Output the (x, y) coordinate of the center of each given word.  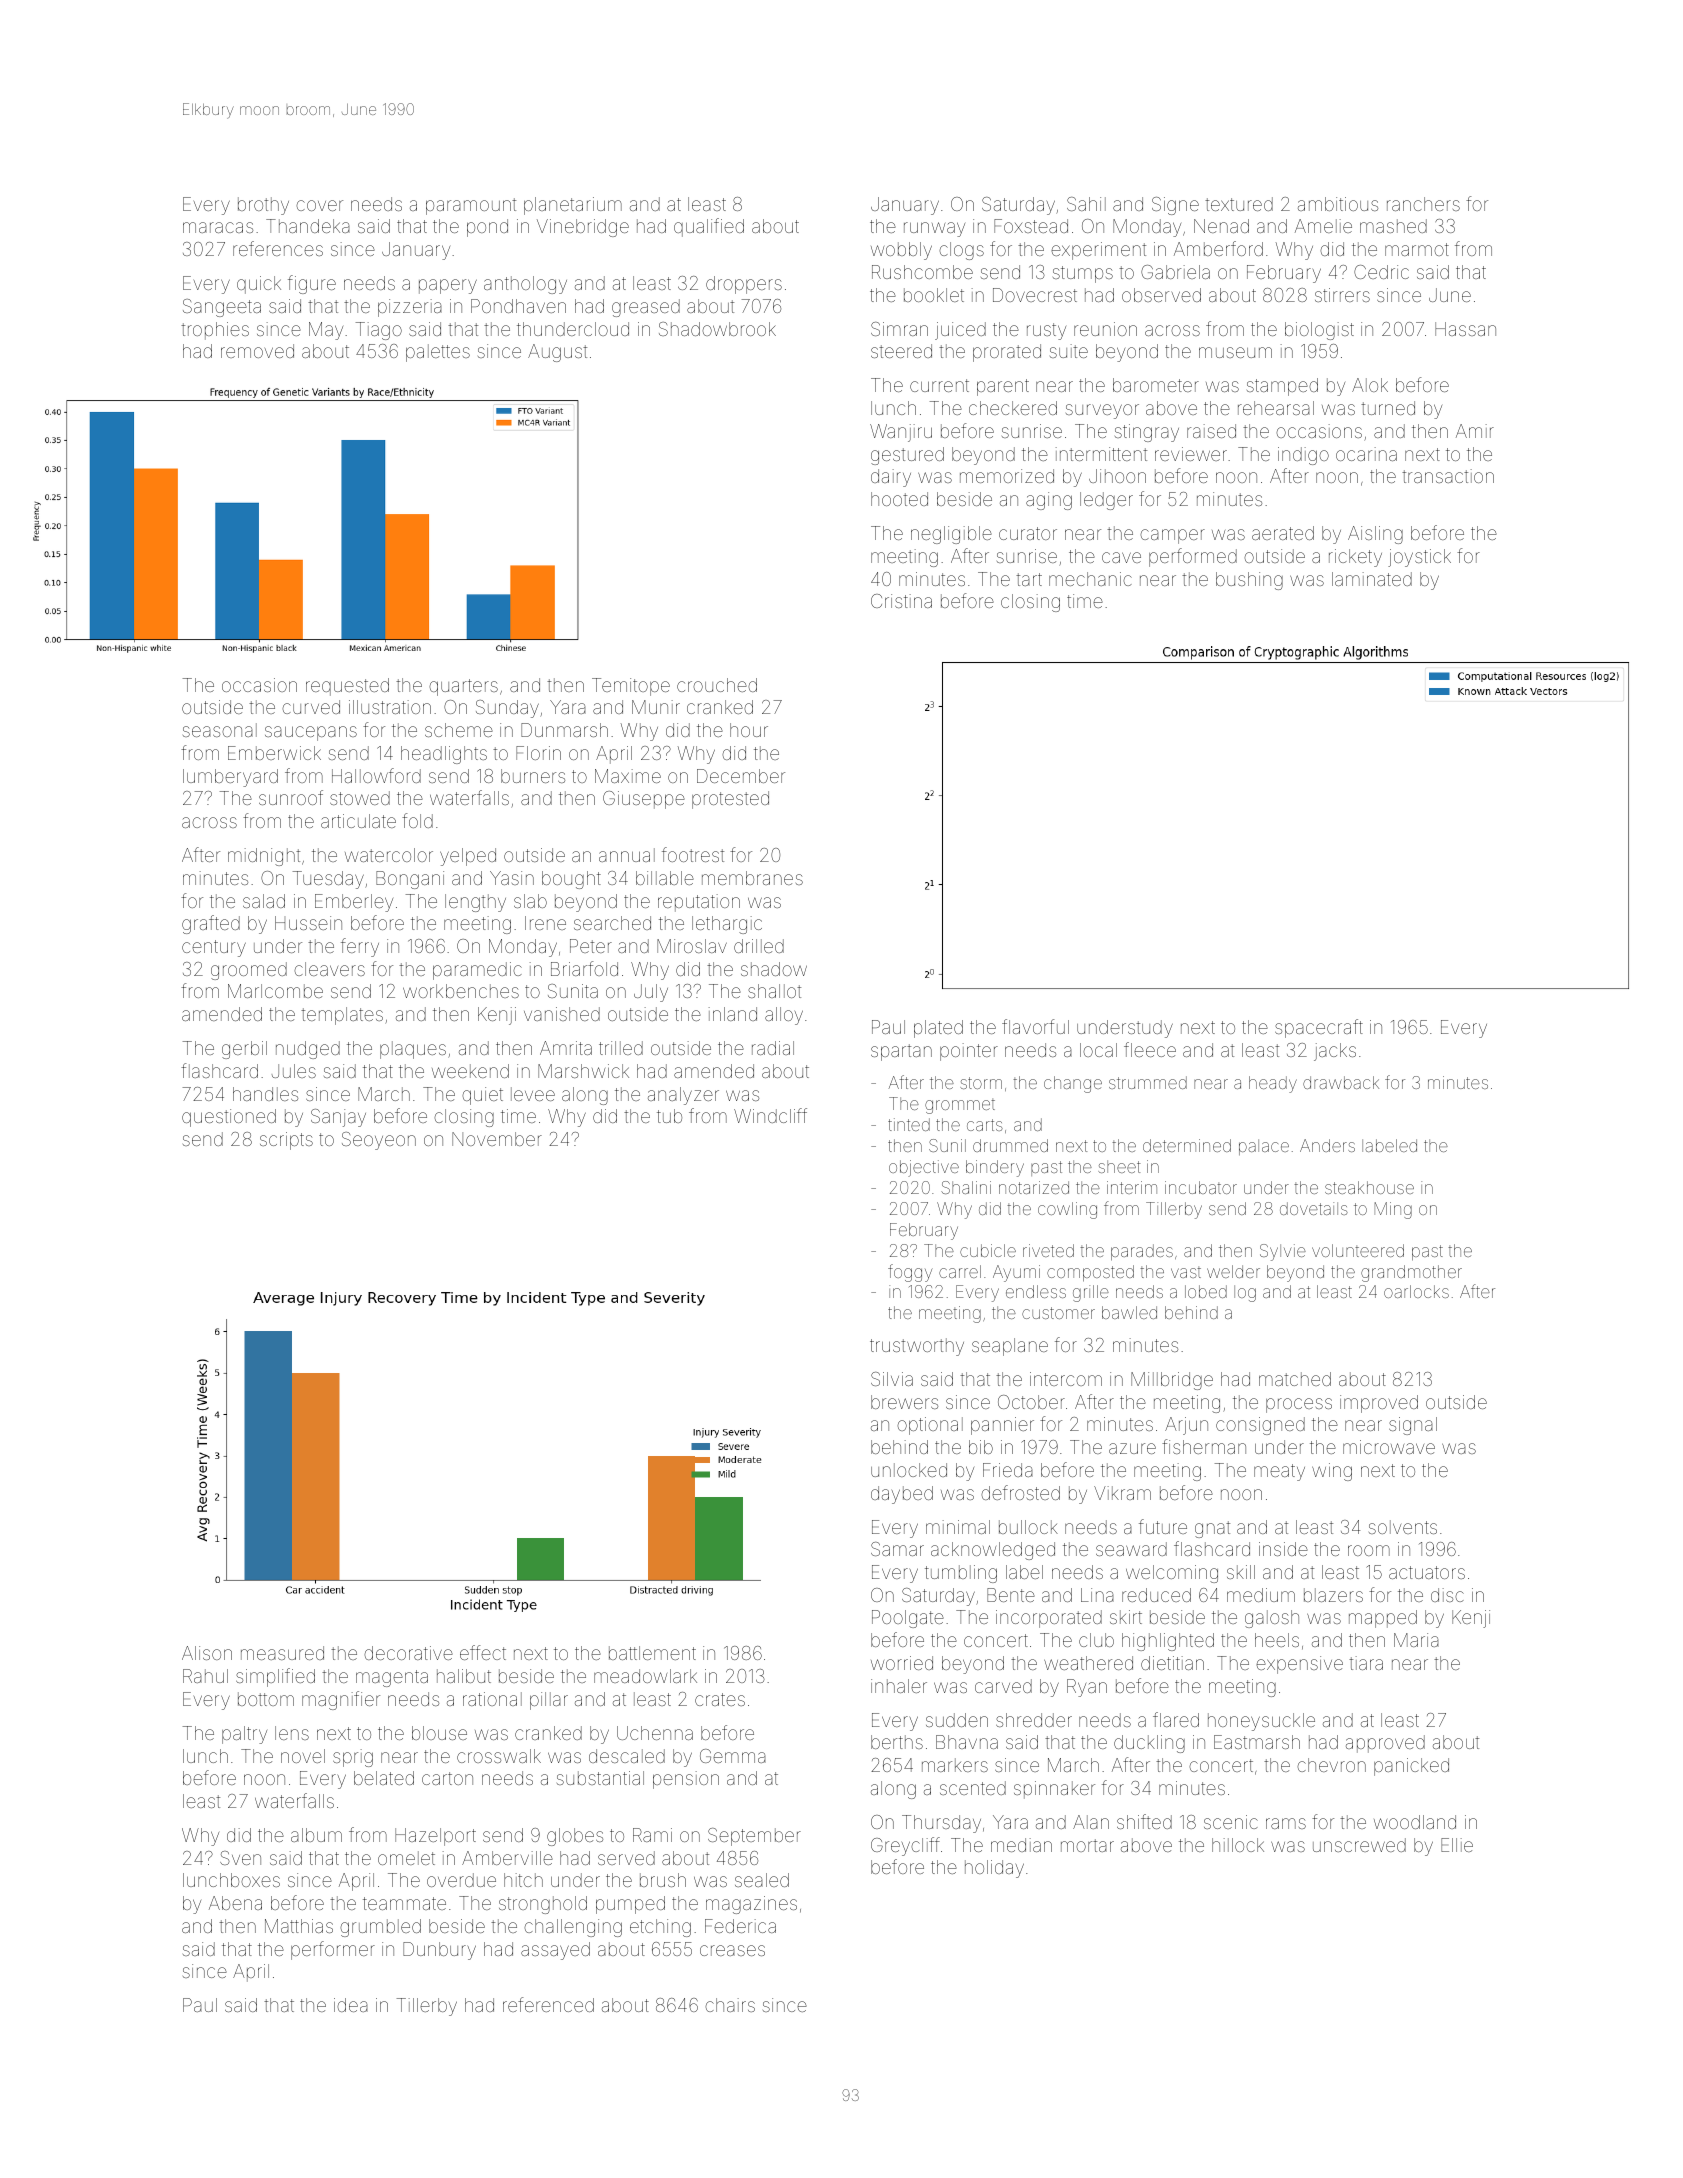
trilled (621, 1048)
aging (1049, 501)
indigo (1303, 456)
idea (351, 2005)
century (214, 948)
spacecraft (1319, 1028)
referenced (548, 2004)
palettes (438, 353)
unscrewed (1359, 1845)
